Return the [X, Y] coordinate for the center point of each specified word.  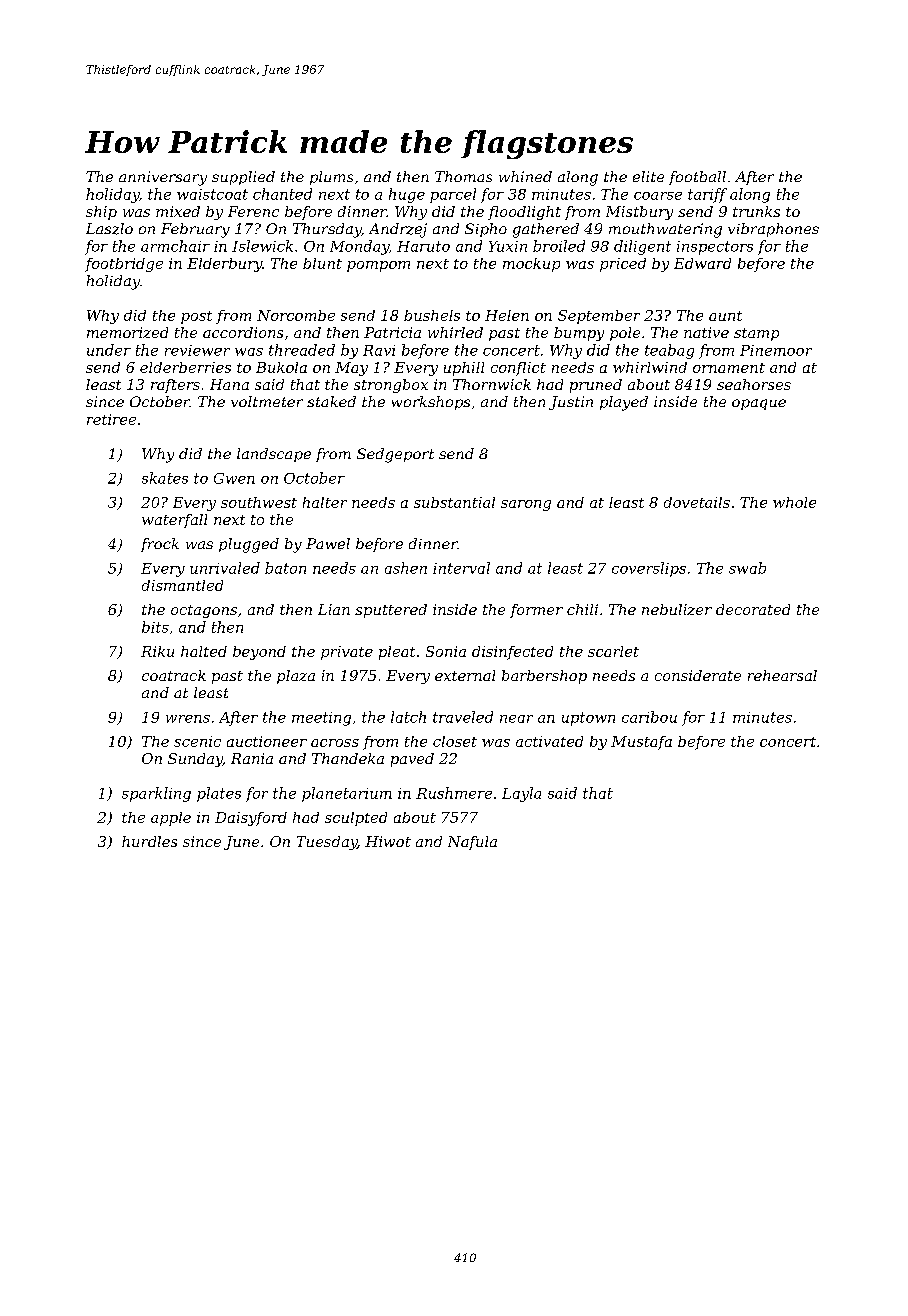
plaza [296, 677]
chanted [282, 194]
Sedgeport [395, 455]
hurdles [149, 841]
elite [648, 176]
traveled [463, 717]
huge [407, 195]
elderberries [185, 367]
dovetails [697, 502]
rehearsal [782, 675]
